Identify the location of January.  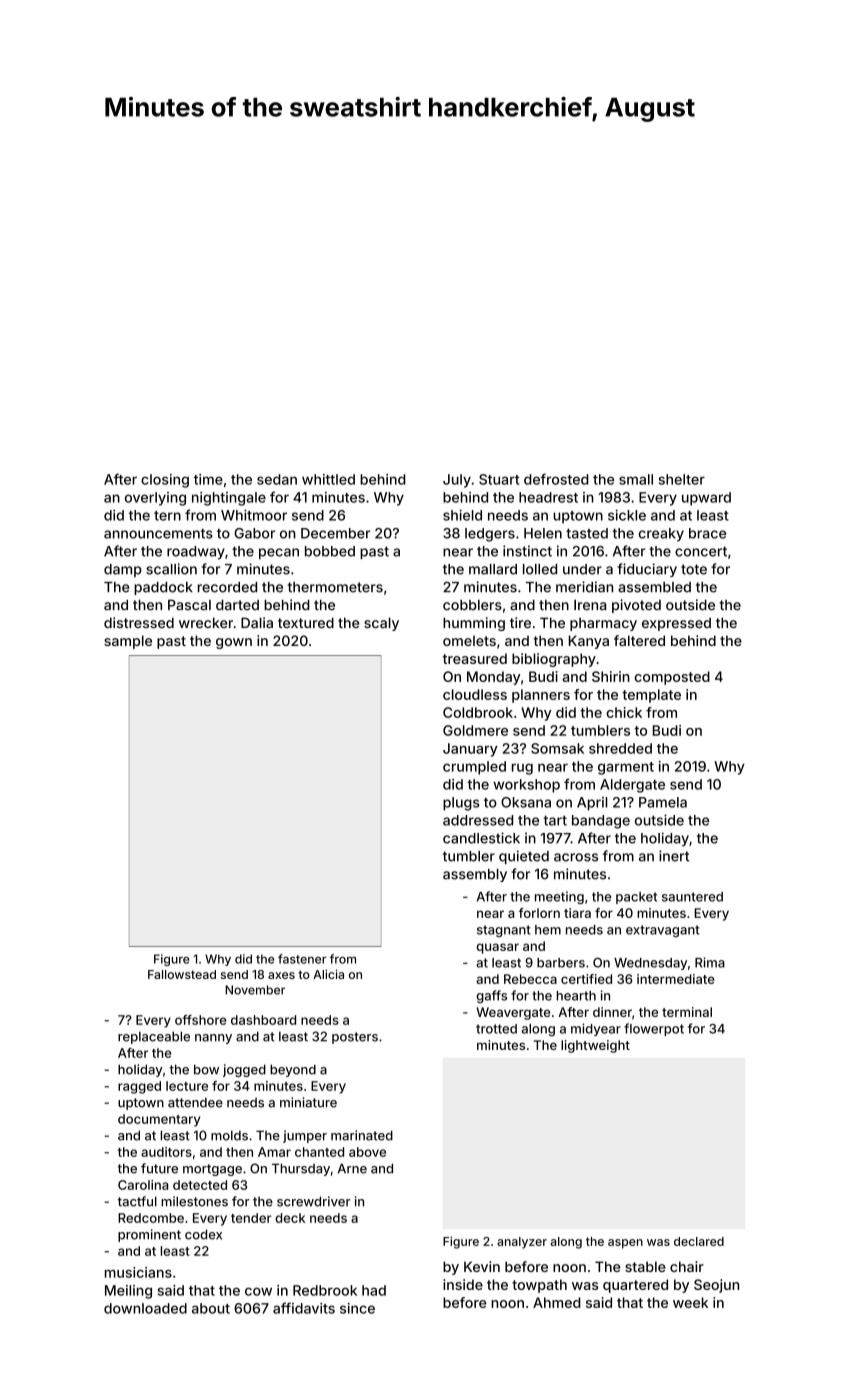
(470, 750).
